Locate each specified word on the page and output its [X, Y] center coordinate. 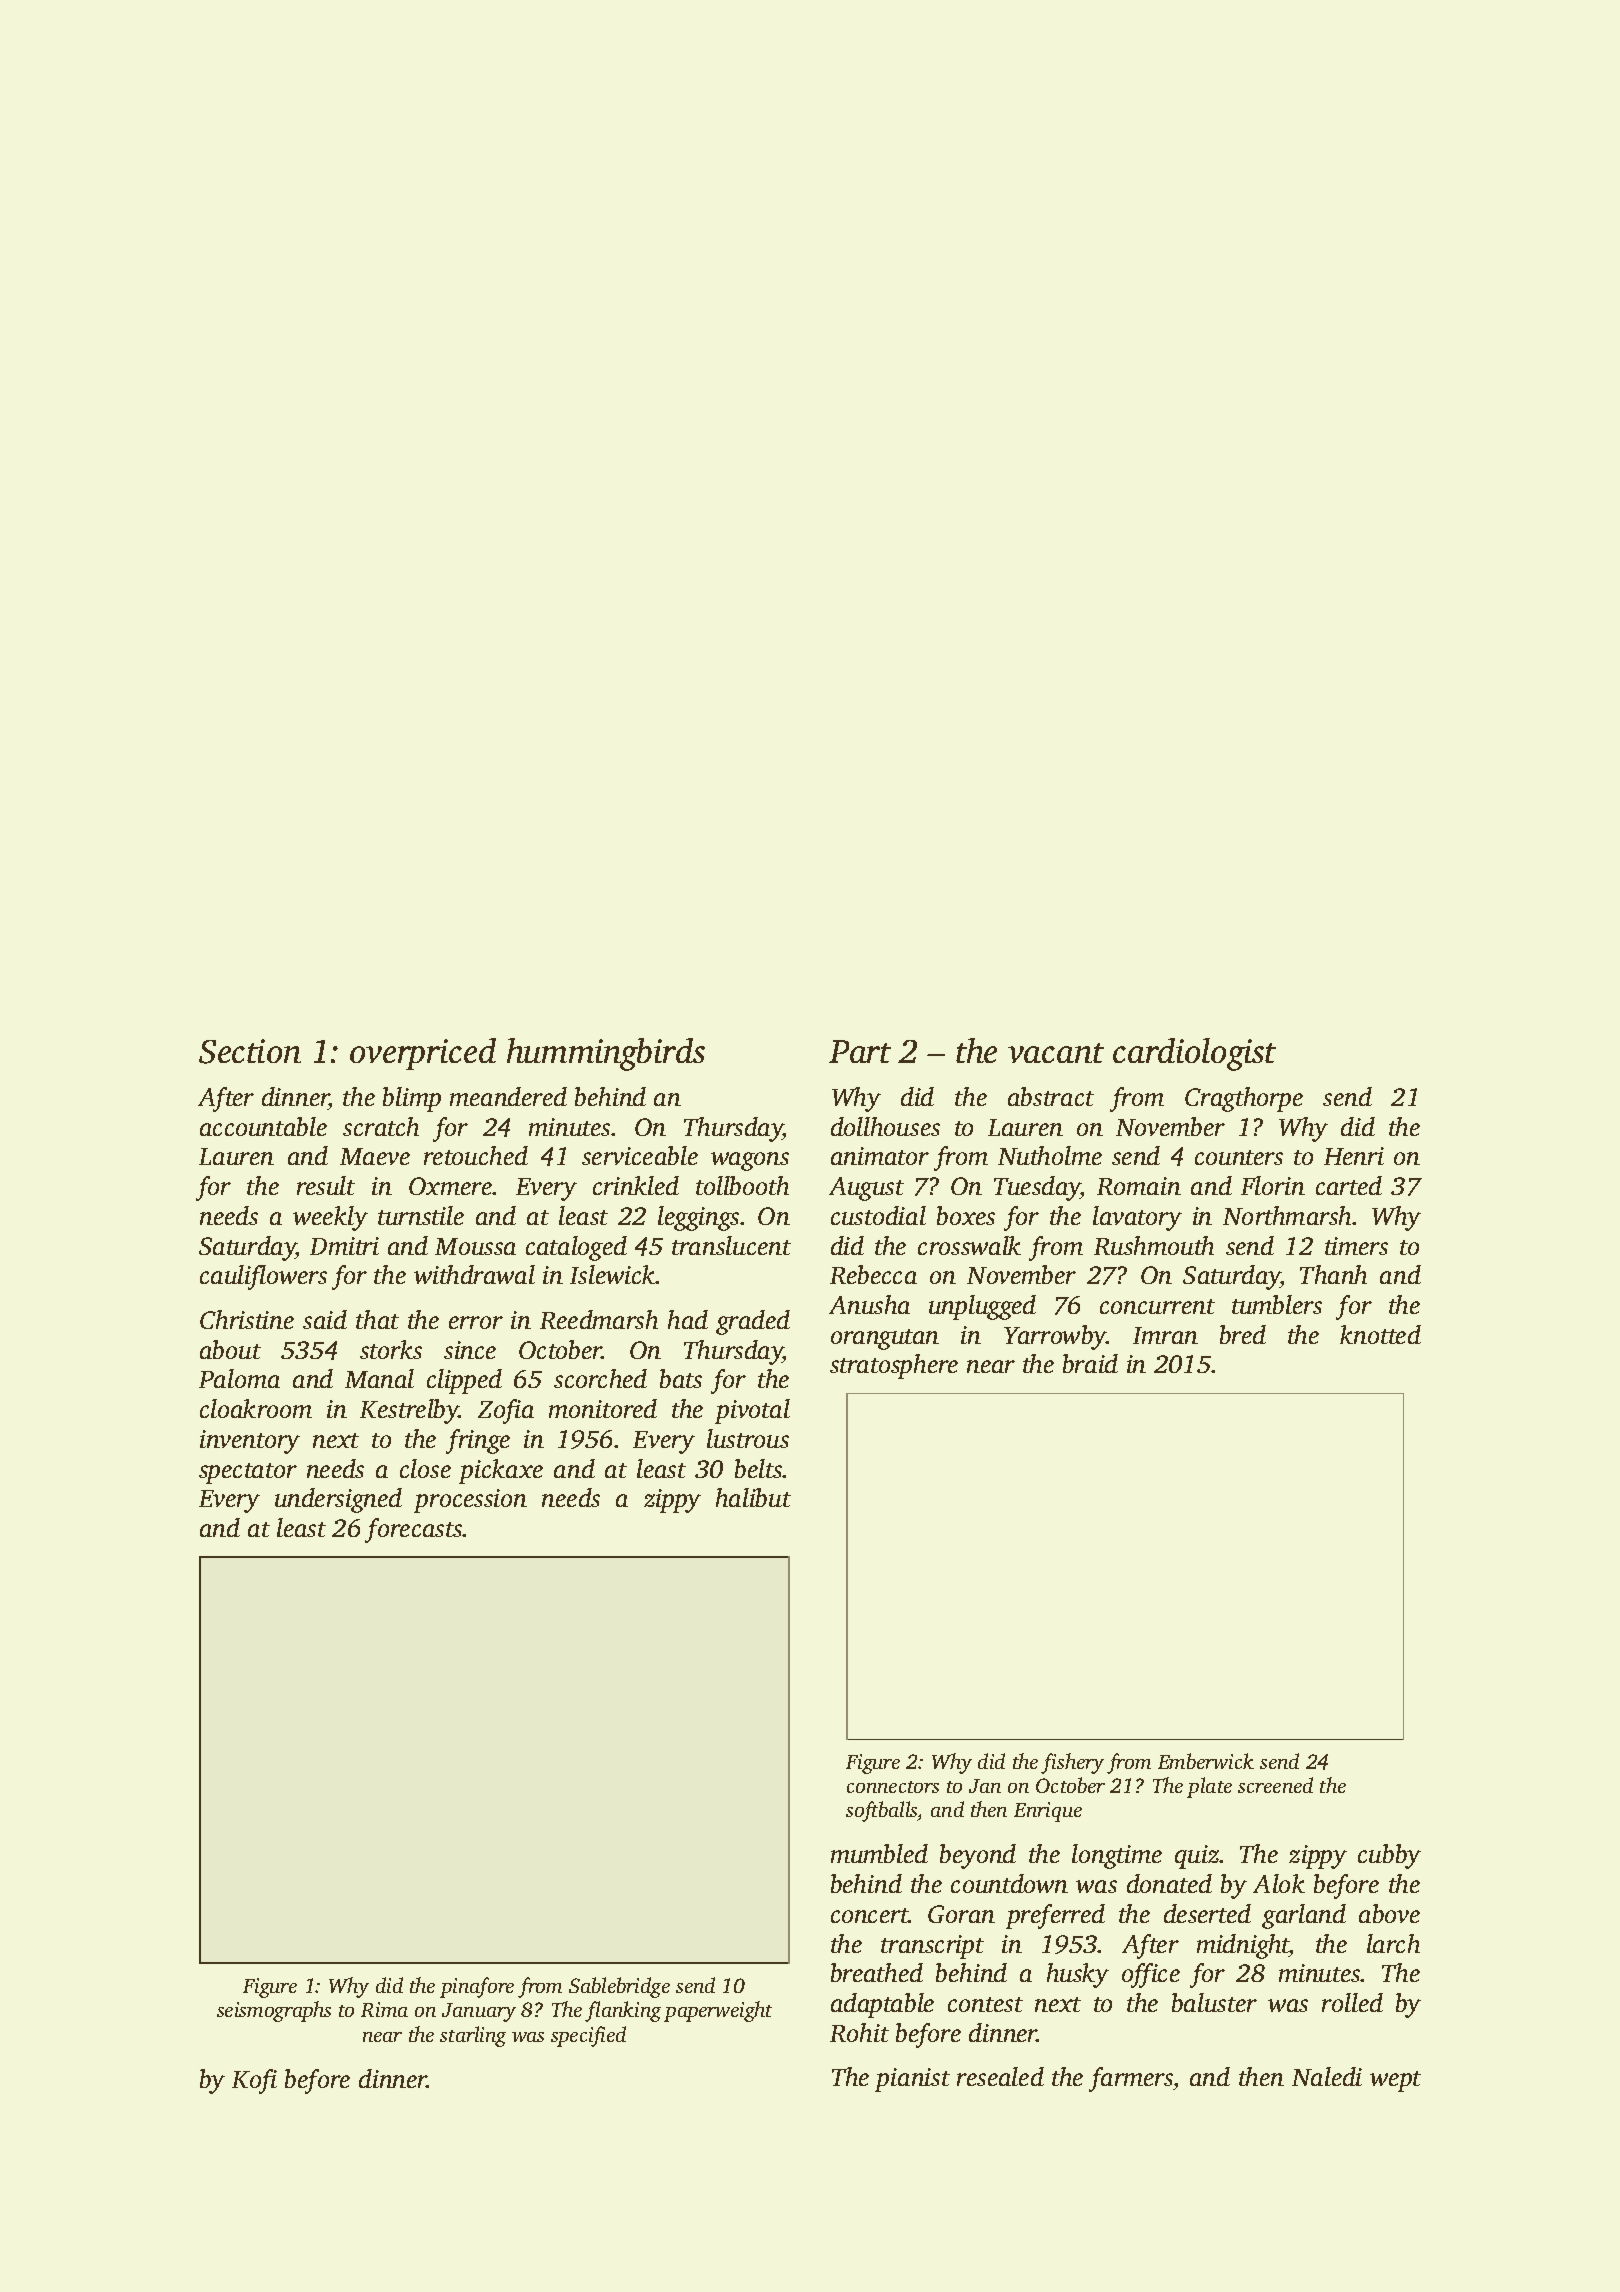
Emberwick [1206, 1761]
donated [1169, 1883]
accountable [263, 1126]
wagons [750, 1161]
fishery [1072, 1763]
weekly [330, 1218]
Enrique [1048, 1812]
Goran [961, 1914]
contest [985, 2004]
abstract [1051, 1096]
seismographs [274, 2011]
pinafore [477, 1987]
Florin [1273, 1185]
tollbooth [742, 1185]
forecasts [414, 1530]
